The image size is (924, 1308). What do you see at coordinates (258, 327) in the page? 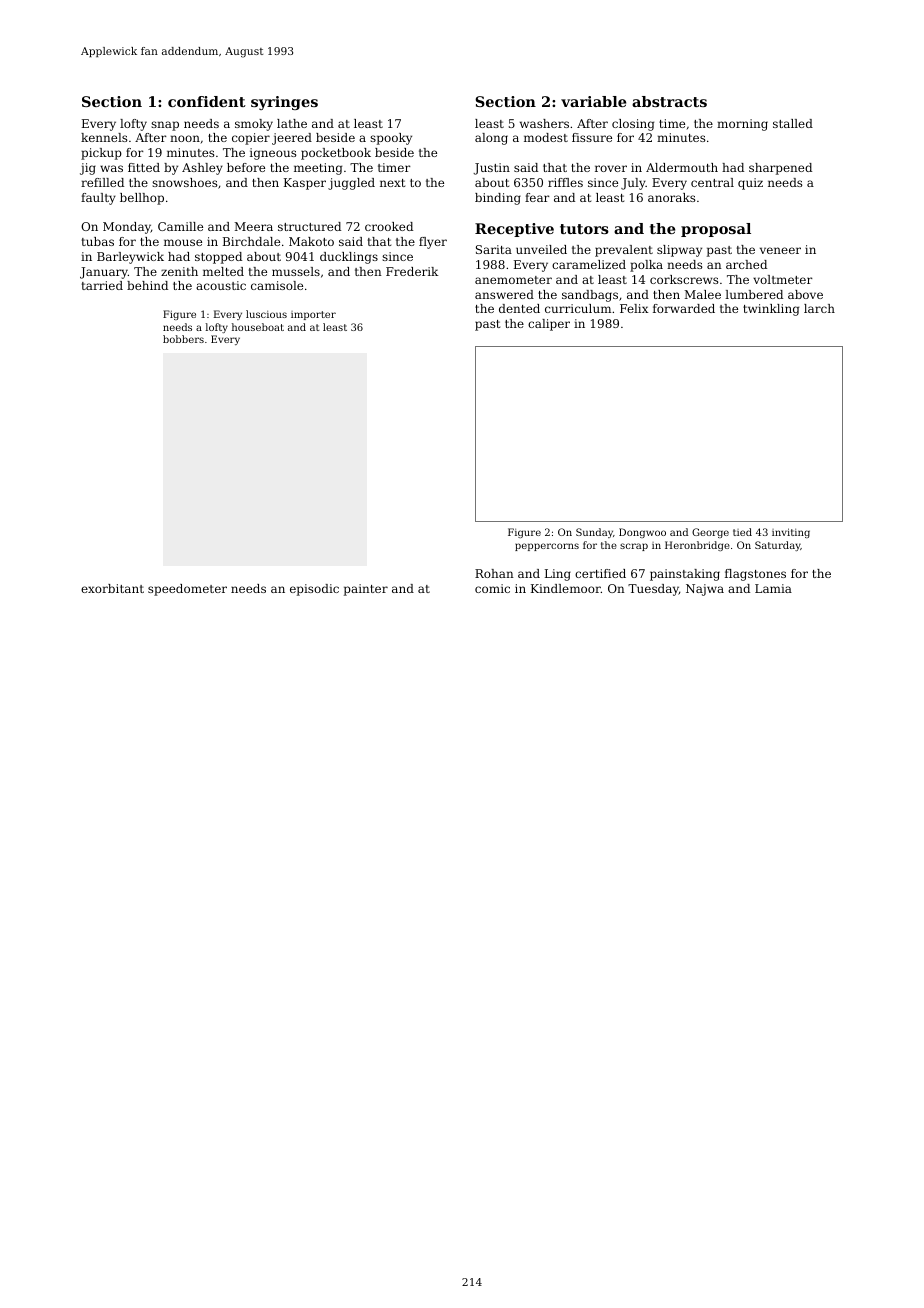
I see `houseboat` at bounding box center [258, 327].
